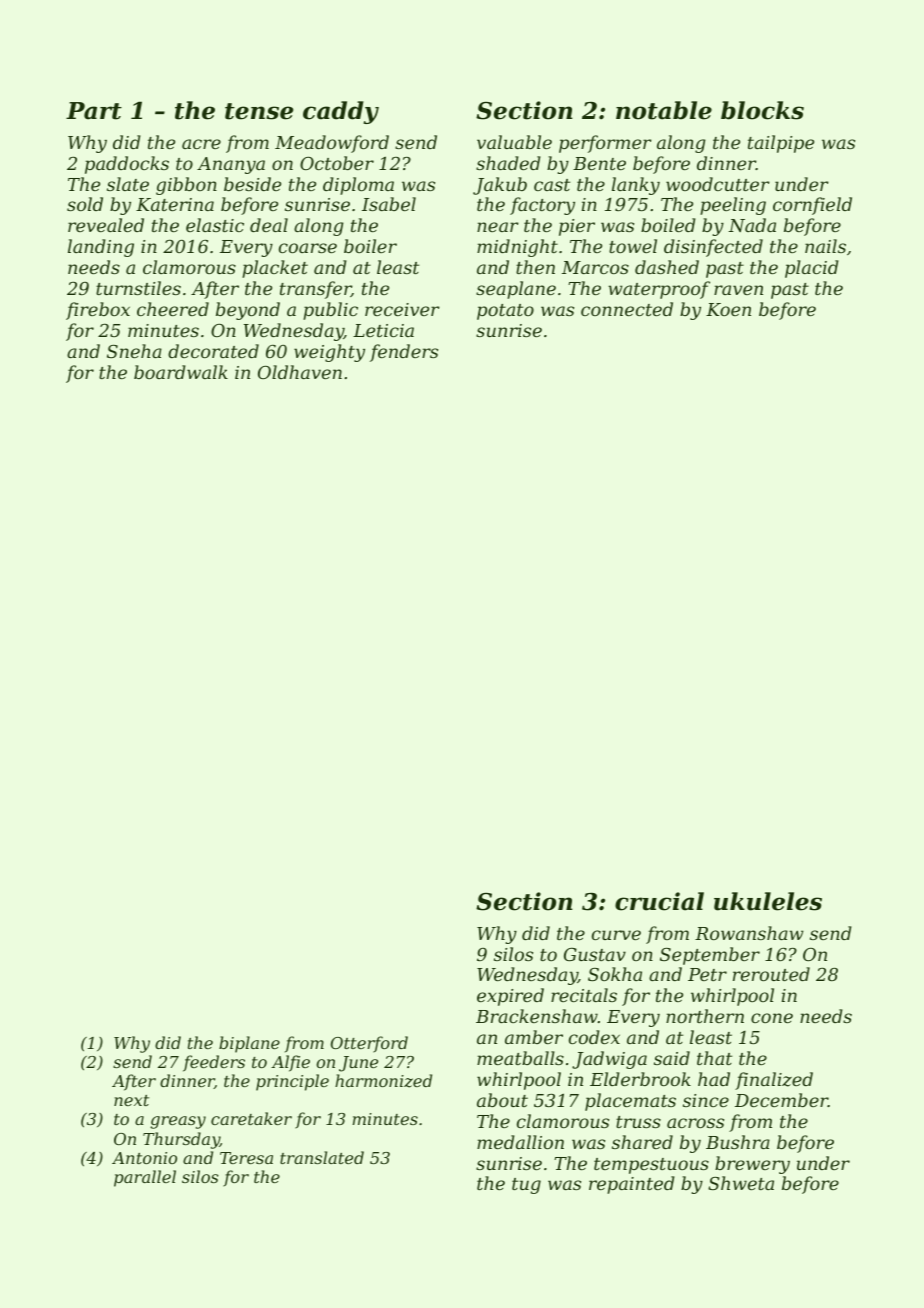 Image resolution: width=924 pixels, height=1308 pixels. What do you see at coordinates (825, 246) in the document?
I see `nails` at bounding box center [825, 246].
